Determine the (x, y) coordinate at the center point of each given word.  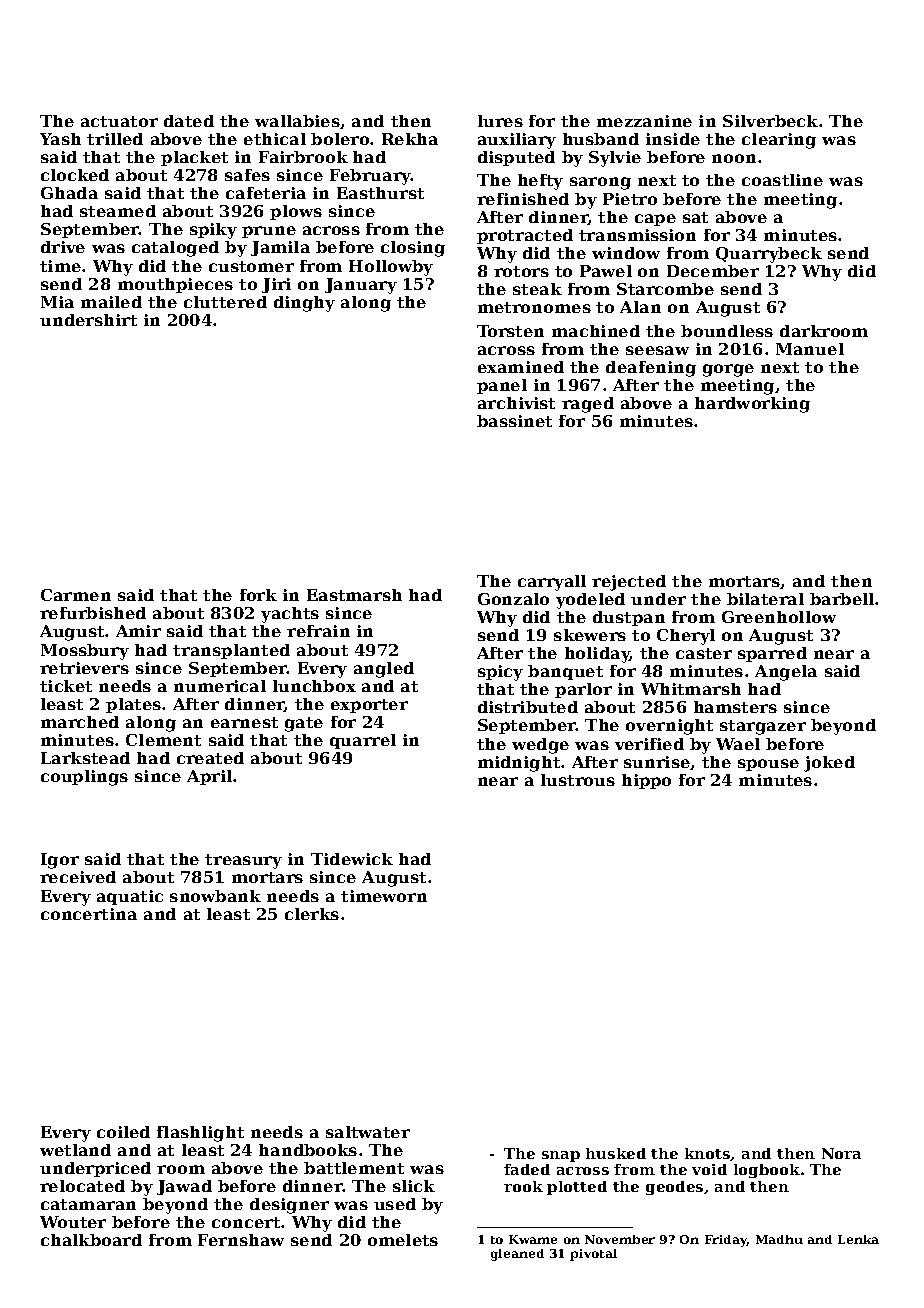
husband (601, 139)
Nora (841, 1153)
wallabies (297, 121)
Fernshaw (241, 1240)
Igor (60, 861)
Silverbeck (770, 121)
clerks (312, 914)
